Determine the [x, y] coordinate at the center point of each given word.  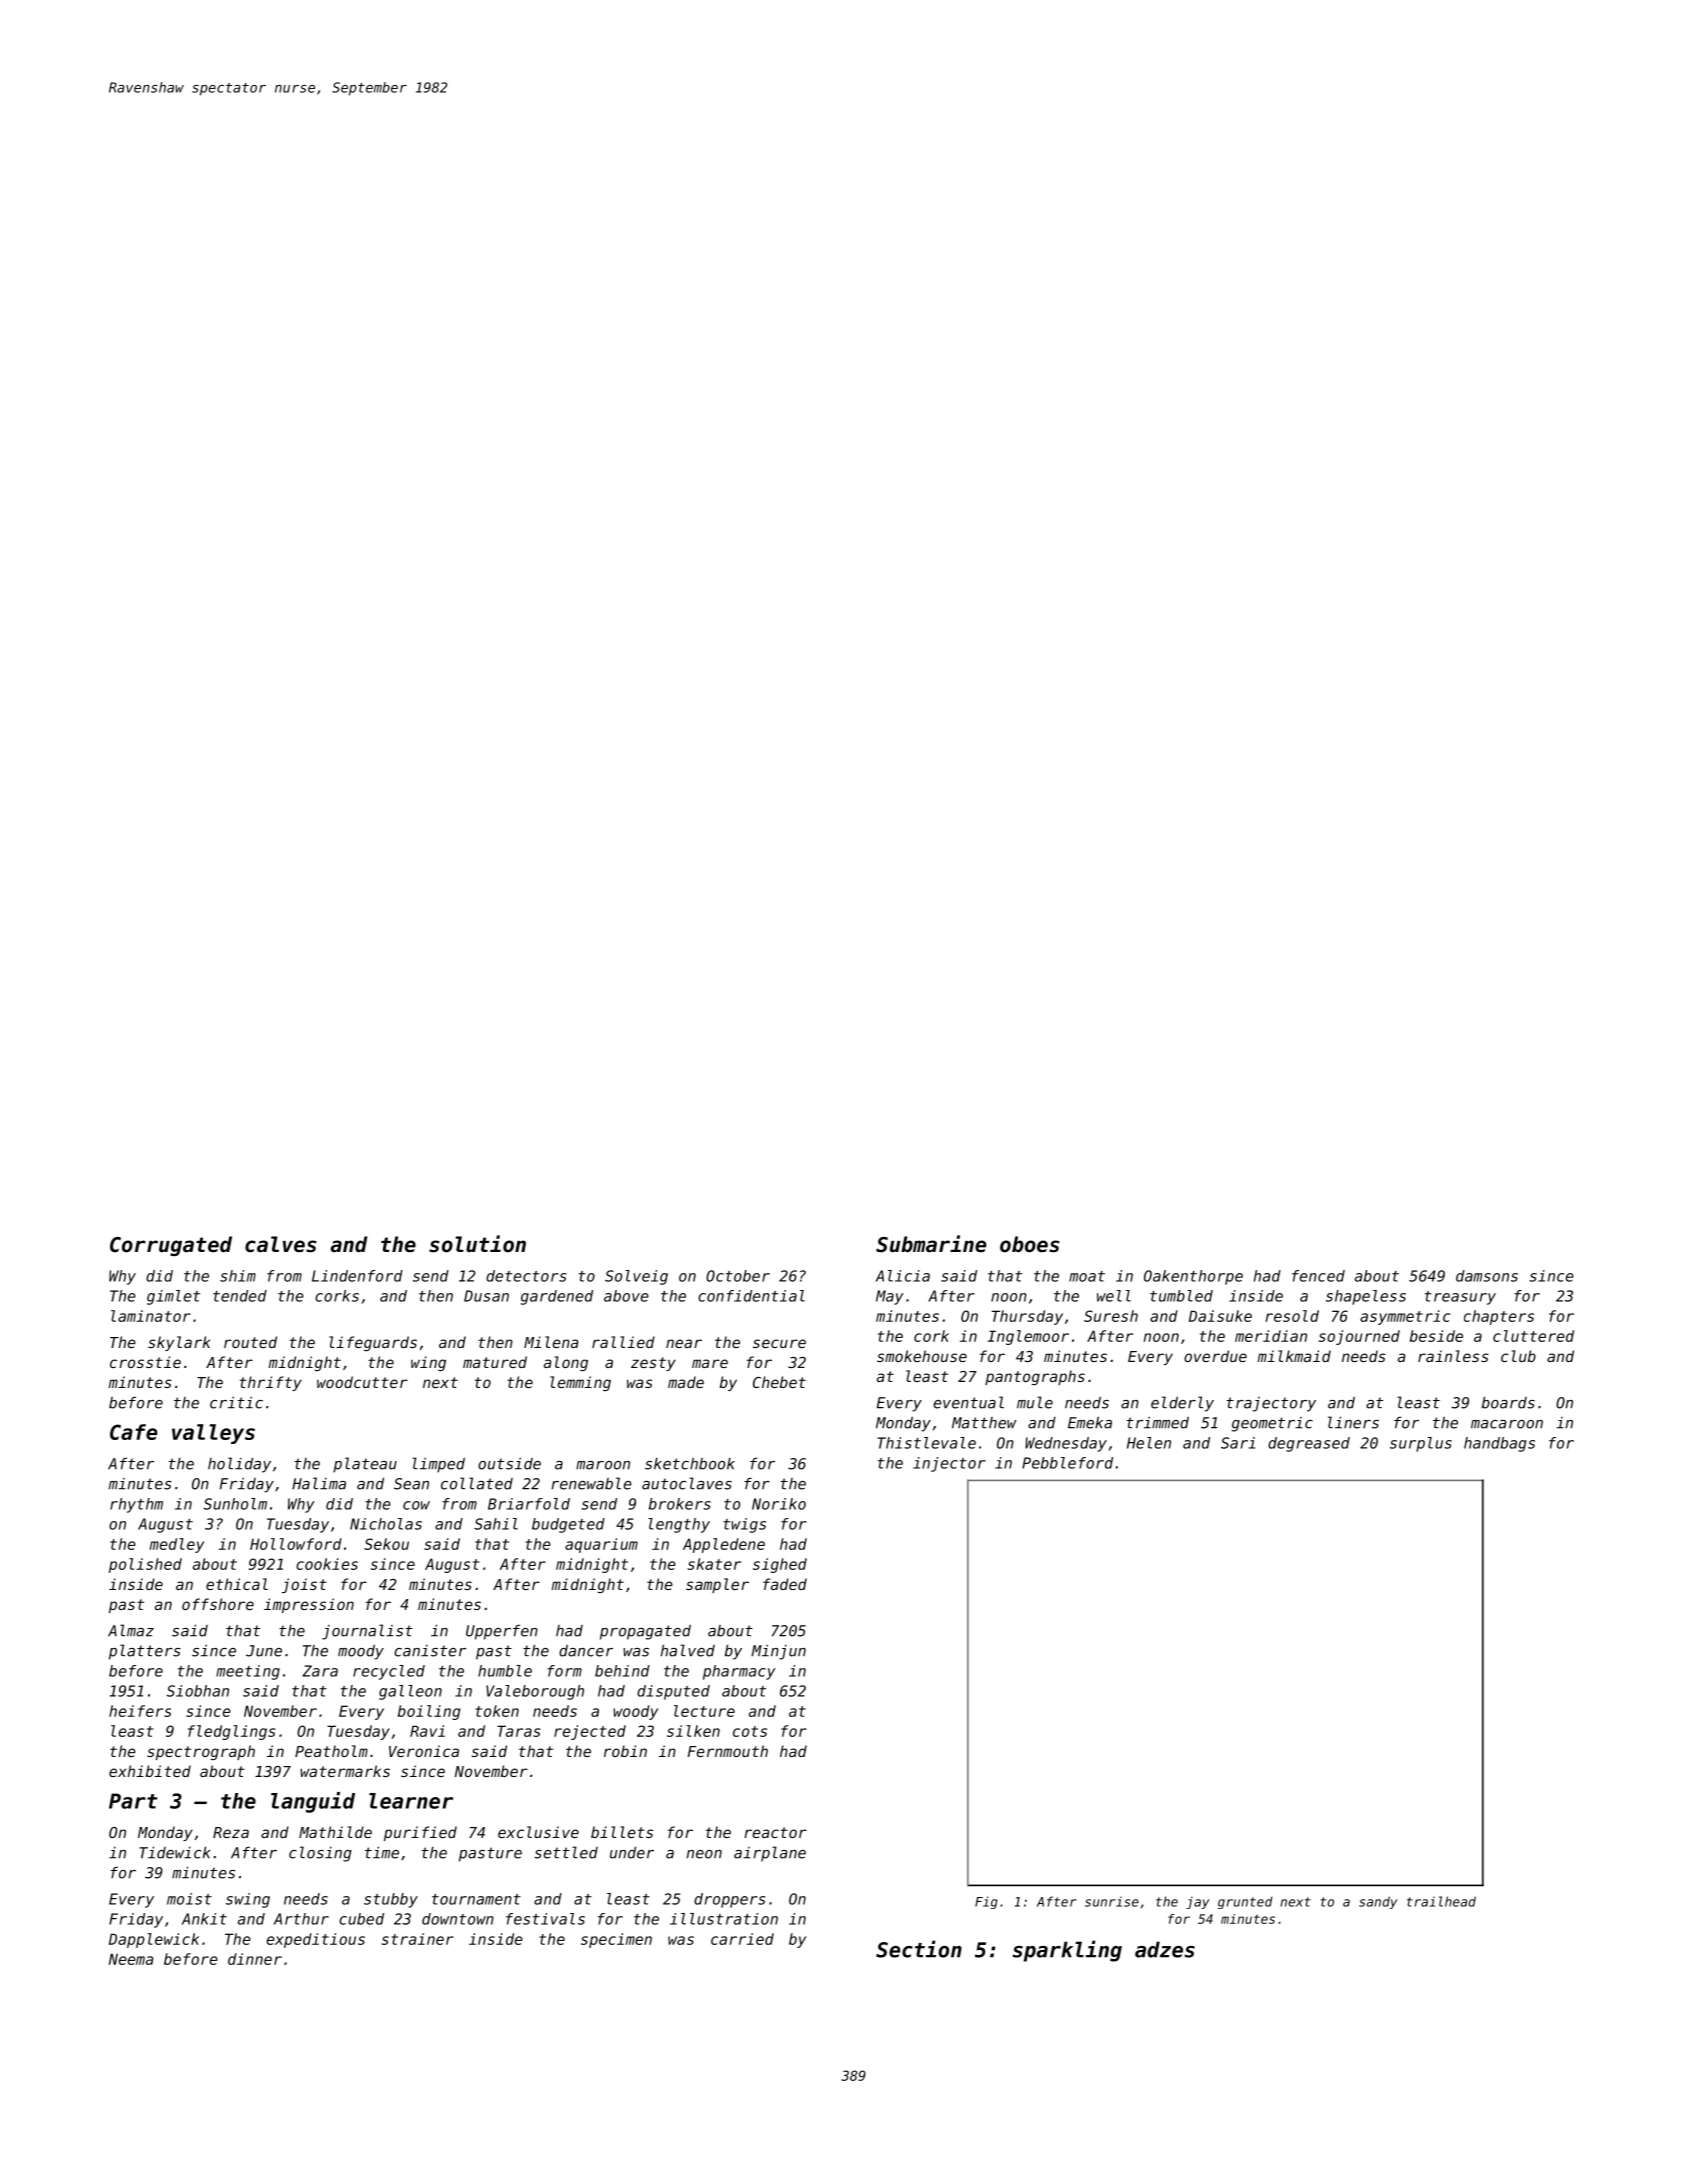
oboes [1030, 1244]
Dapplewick [154, 1940]
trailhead [1441, 1901]
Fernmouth [728, 1751]
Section [919, 1949]
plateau [365, 1465]
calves [281, 1244]
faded [785, 1584]
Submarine [931, 1244]
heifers [140, 1711]
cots [750, 1731]
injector [949, 1464]
